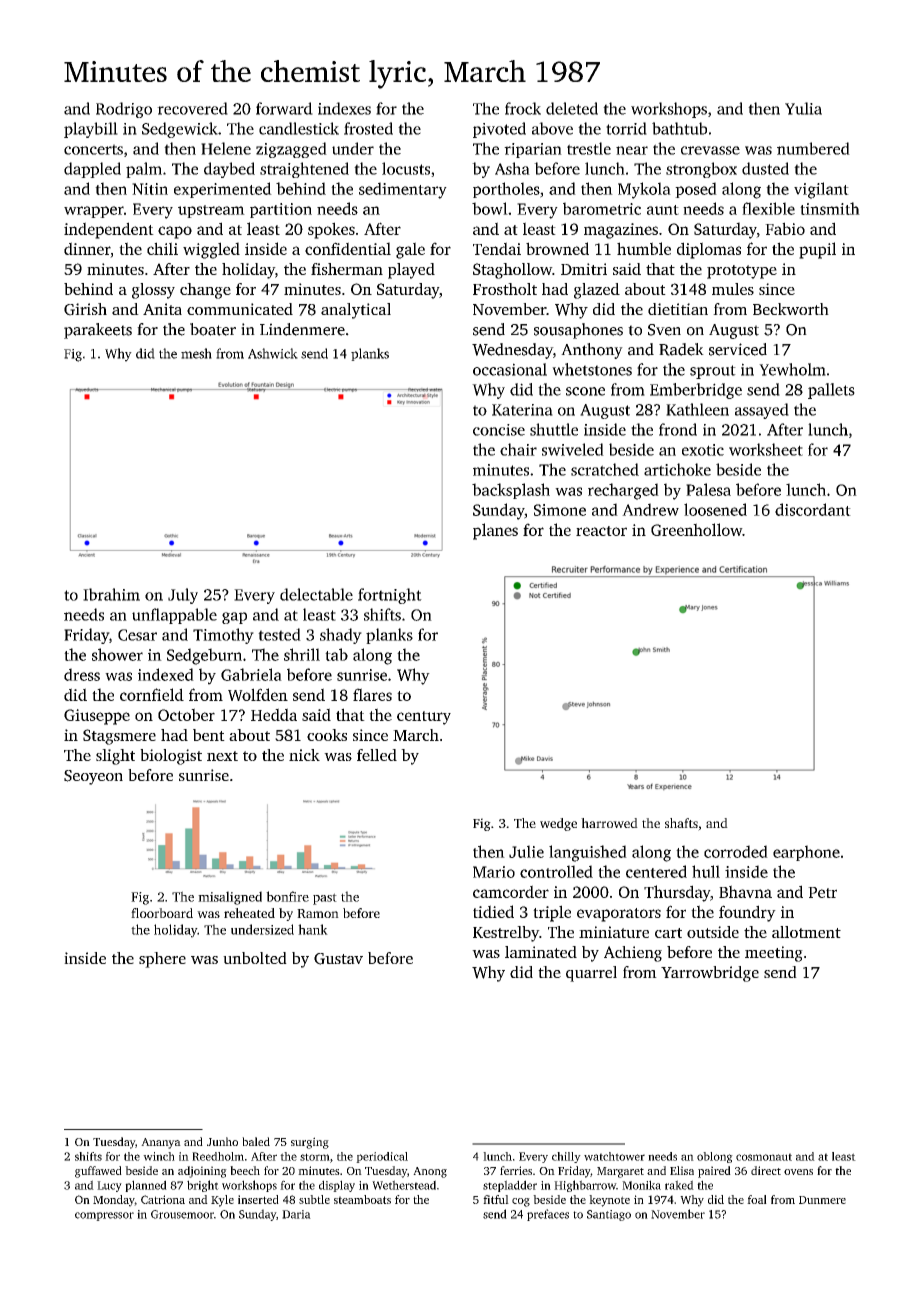 This page has width=924, height=1308. What do you see at coordinates (162, 960) in the page?
I see `sphere` at bounding box center [162, 960].
